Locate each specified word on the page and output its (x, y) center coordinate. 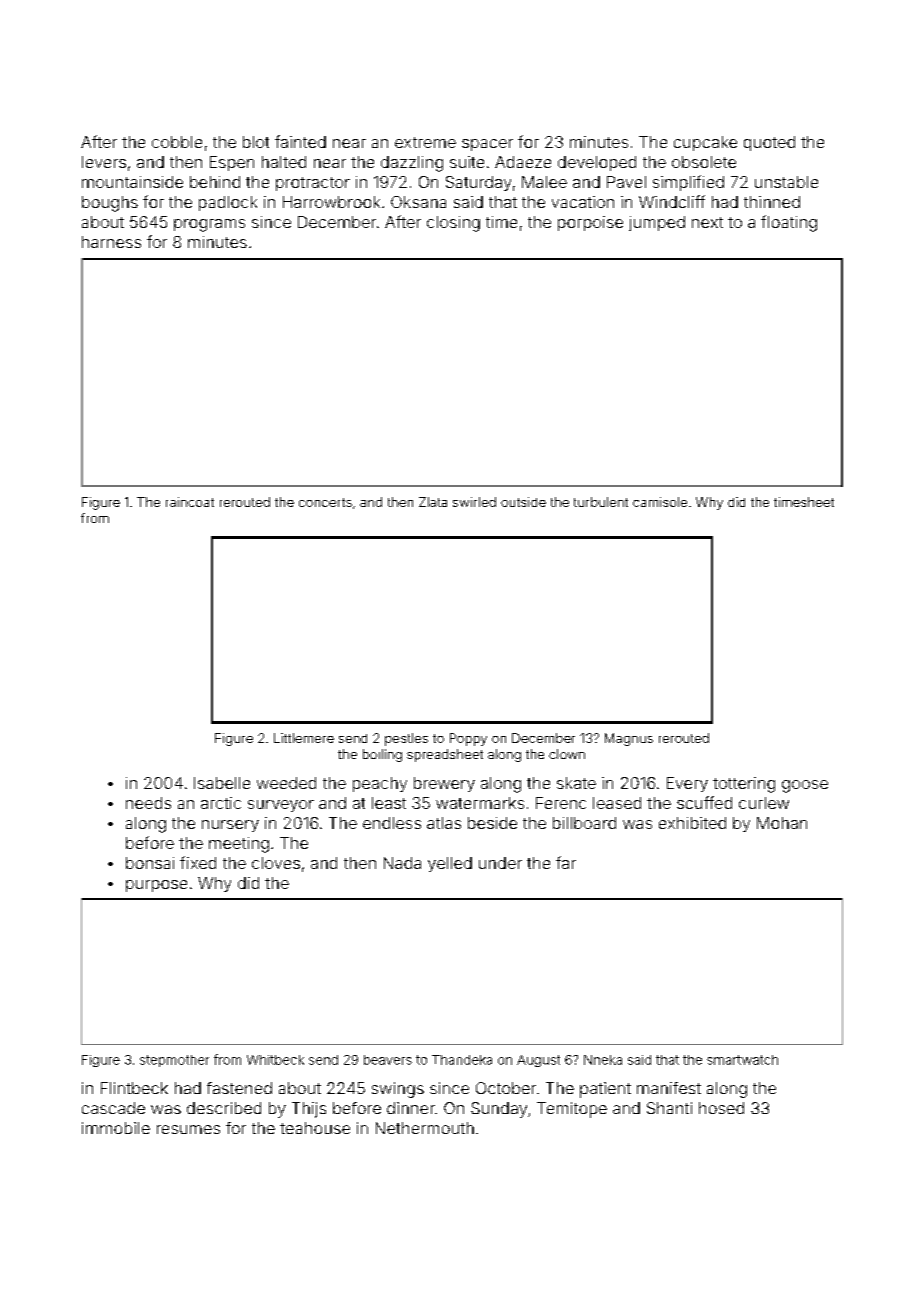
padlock (228, 203)
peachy (380, 784)
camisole (660, 502)
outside (523, 502)
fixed (198, 862)
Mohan (782, 823)
